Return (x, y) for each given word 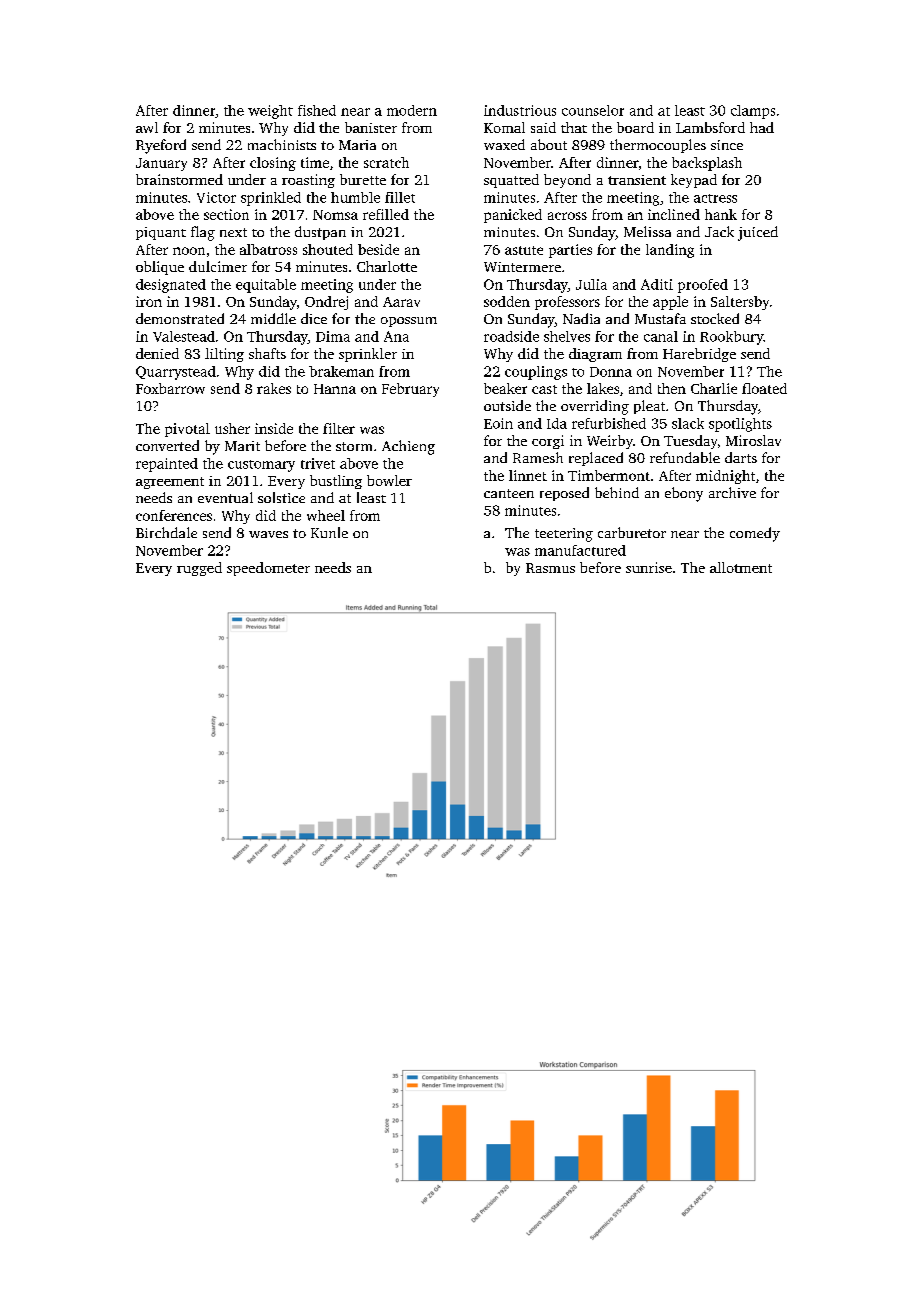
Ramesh (538, 457)
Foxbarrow (170, 388)
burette (363, 179)
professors (567, 303)
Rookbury (732, 338)
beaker (505, 388)
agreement (170, 483)
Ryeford (161, 146)
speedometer (268, 569)
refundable (685, 457)
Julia (591, 284)
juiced (758, 233)
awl (147, 127)
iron (149, 301)
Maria (357, 145)
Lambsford (710, 127)
